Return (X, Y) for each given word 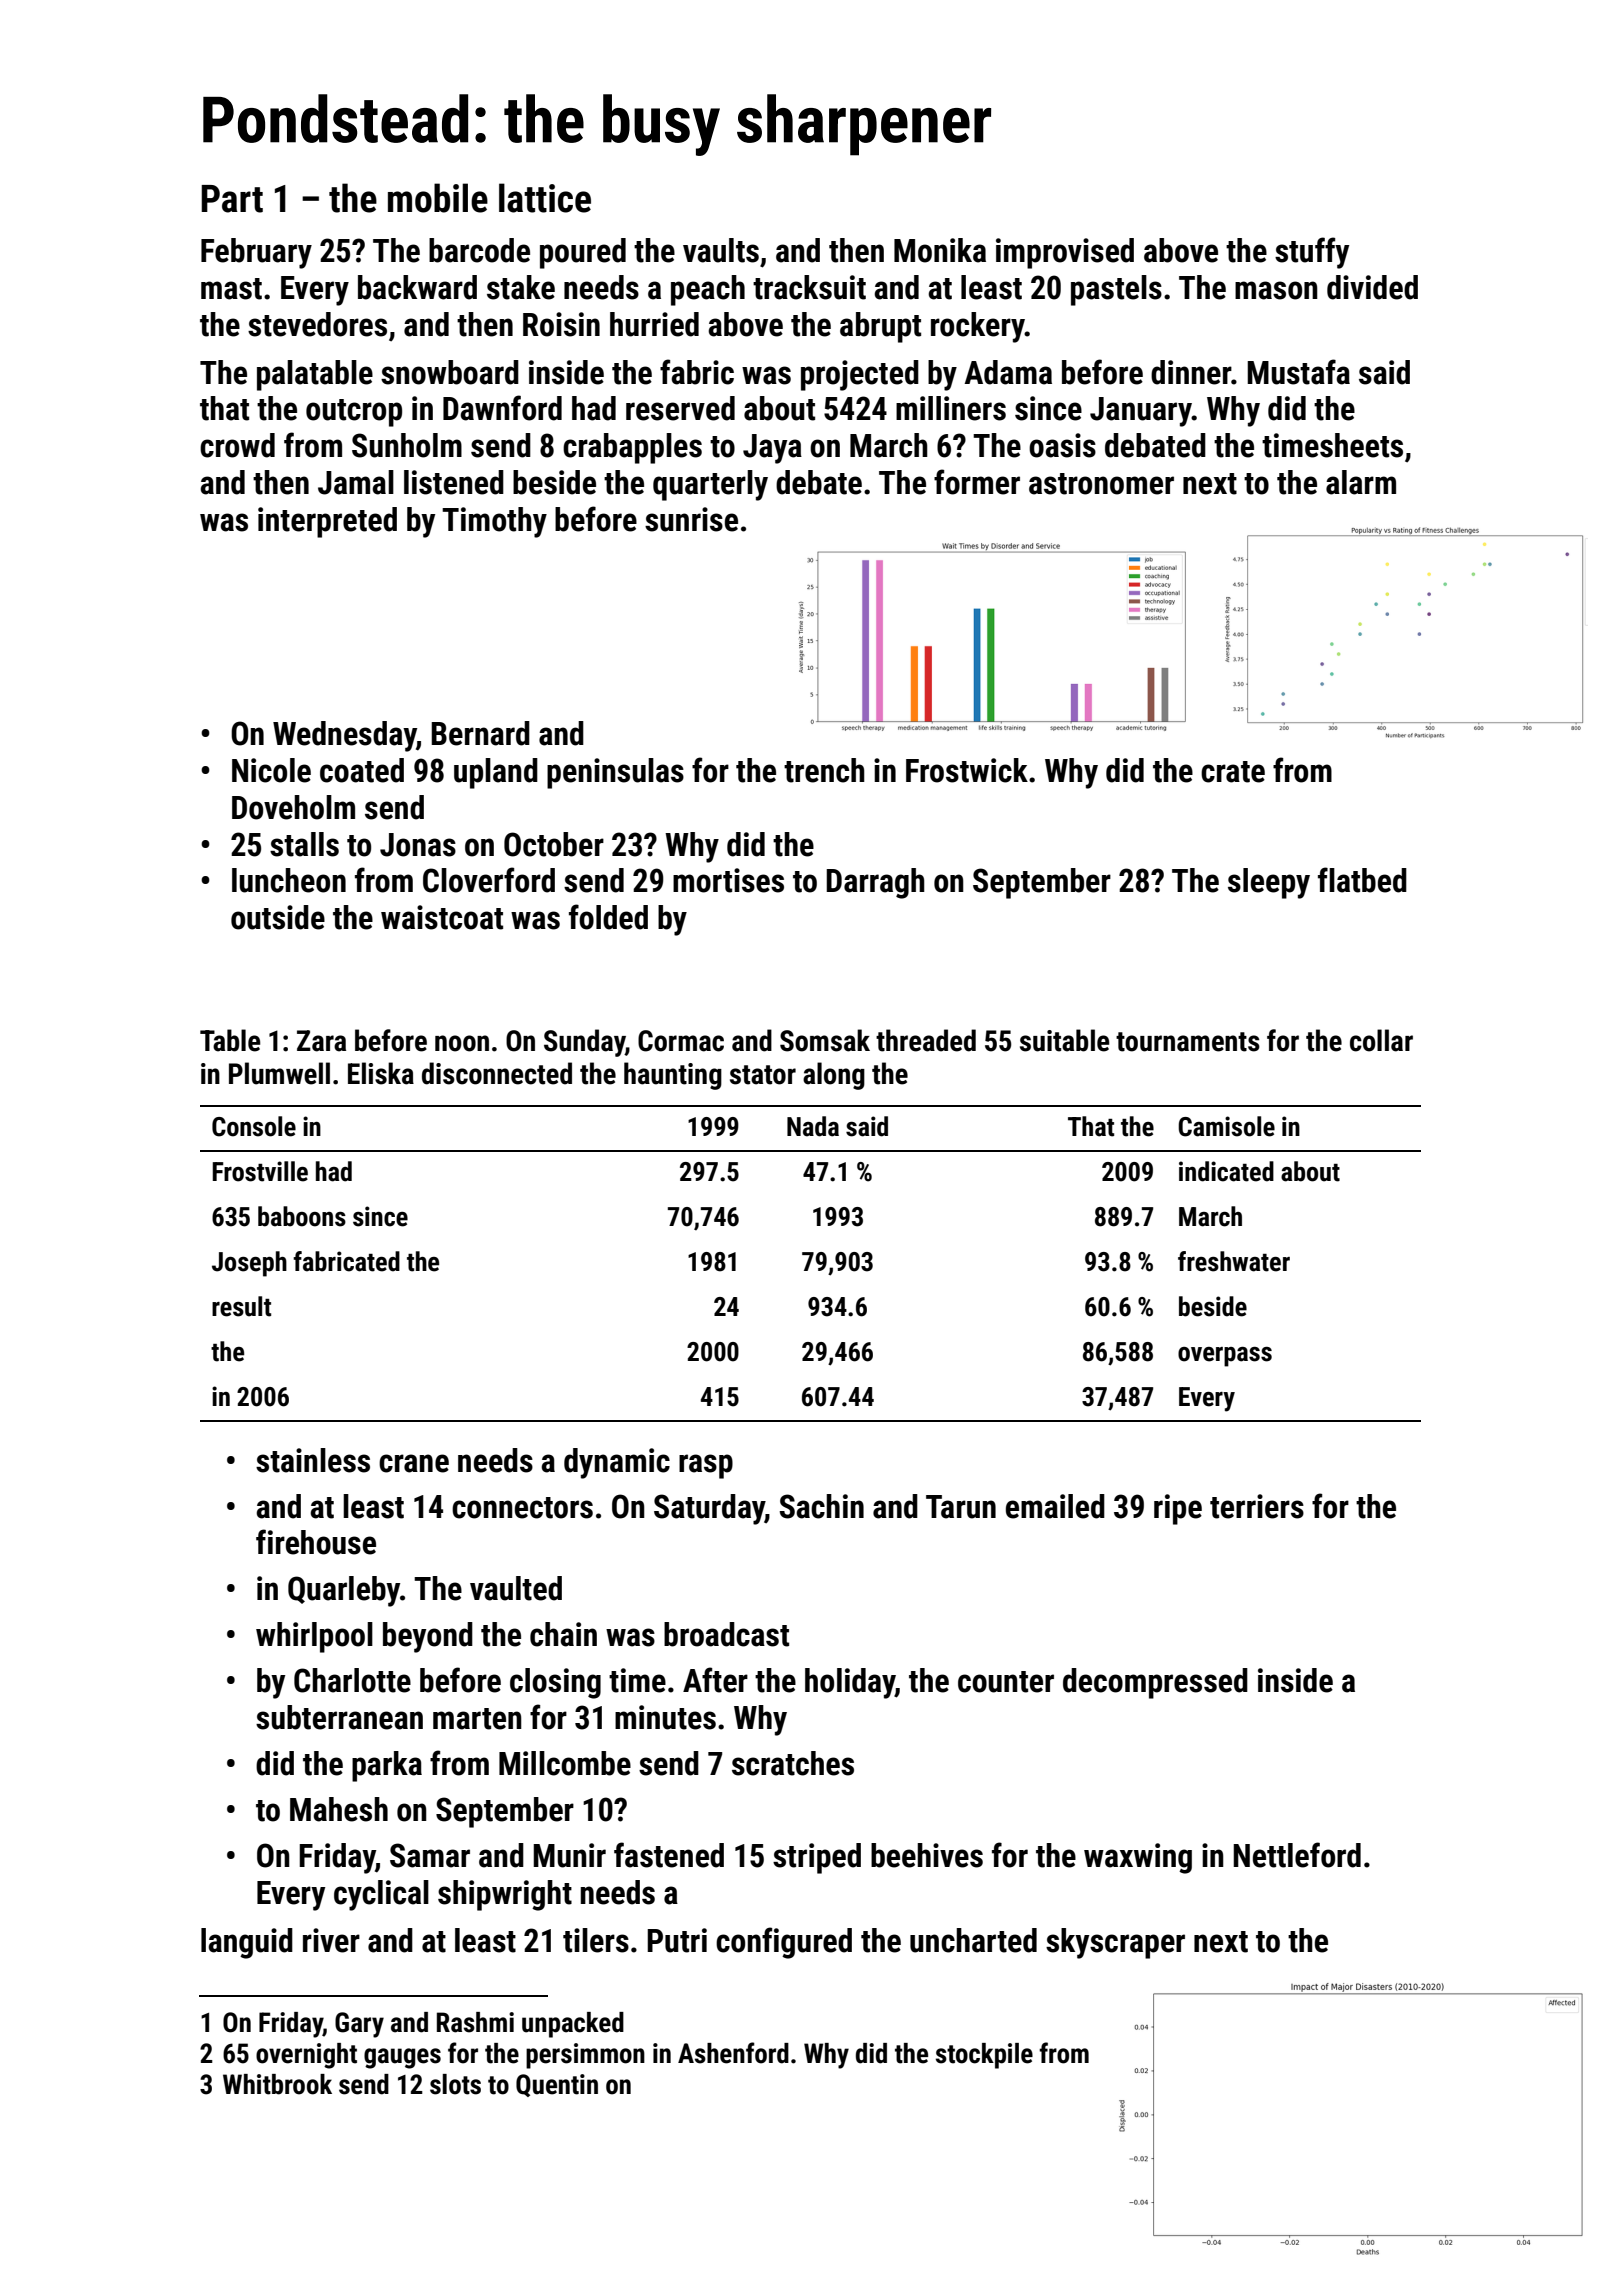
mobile (438, 198)
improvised (1065, 253)
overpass (1225, 1357)
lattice (545, 198)
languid (247, 1943)
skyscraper (1115, 1943)
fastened (669, 1855)
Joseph (249, 1264)
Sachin (821, 1506)
